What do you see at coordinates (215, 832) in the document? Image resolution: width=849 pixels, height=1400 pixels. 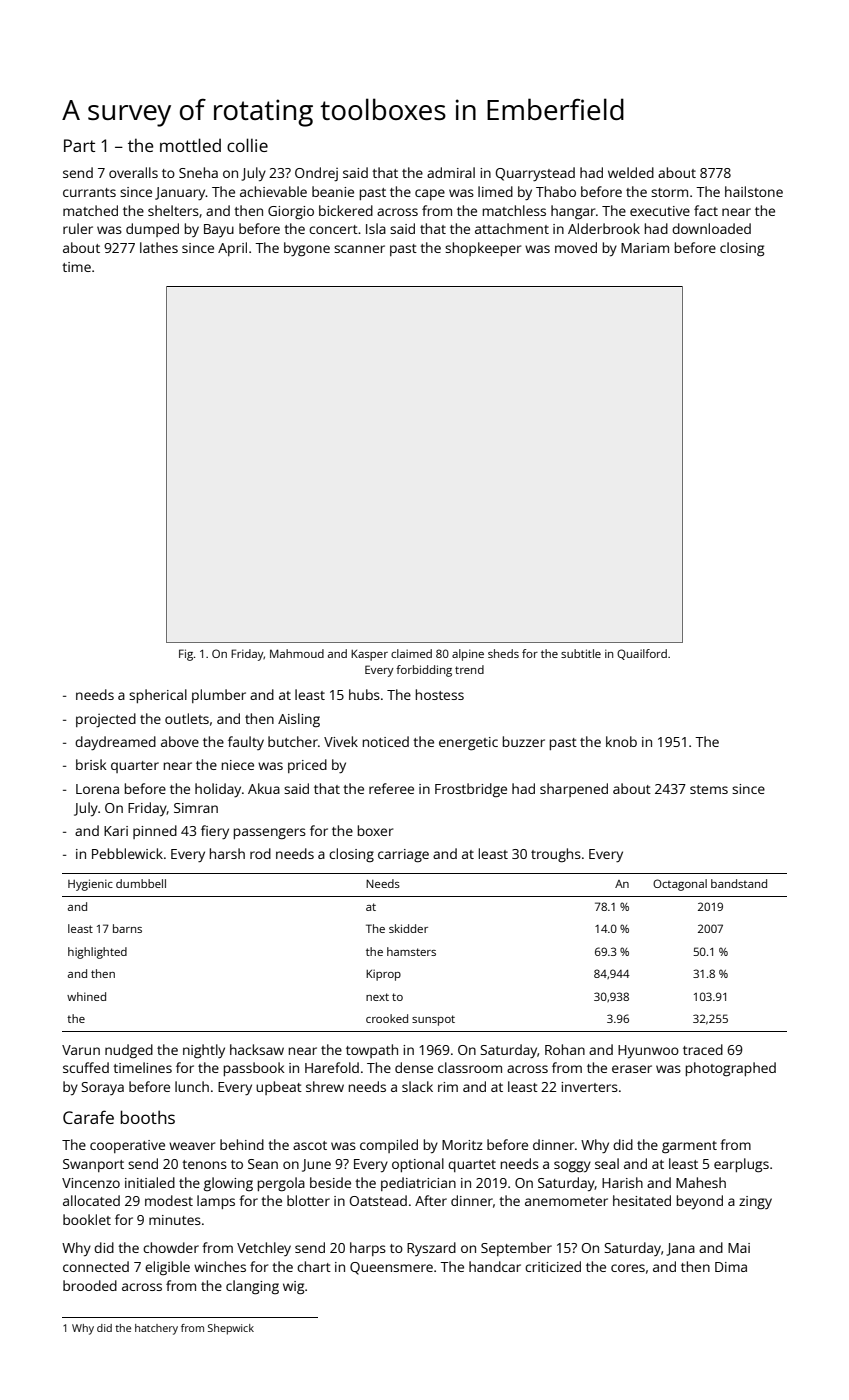 I see `fiery` at bounding box center [215, 832].
